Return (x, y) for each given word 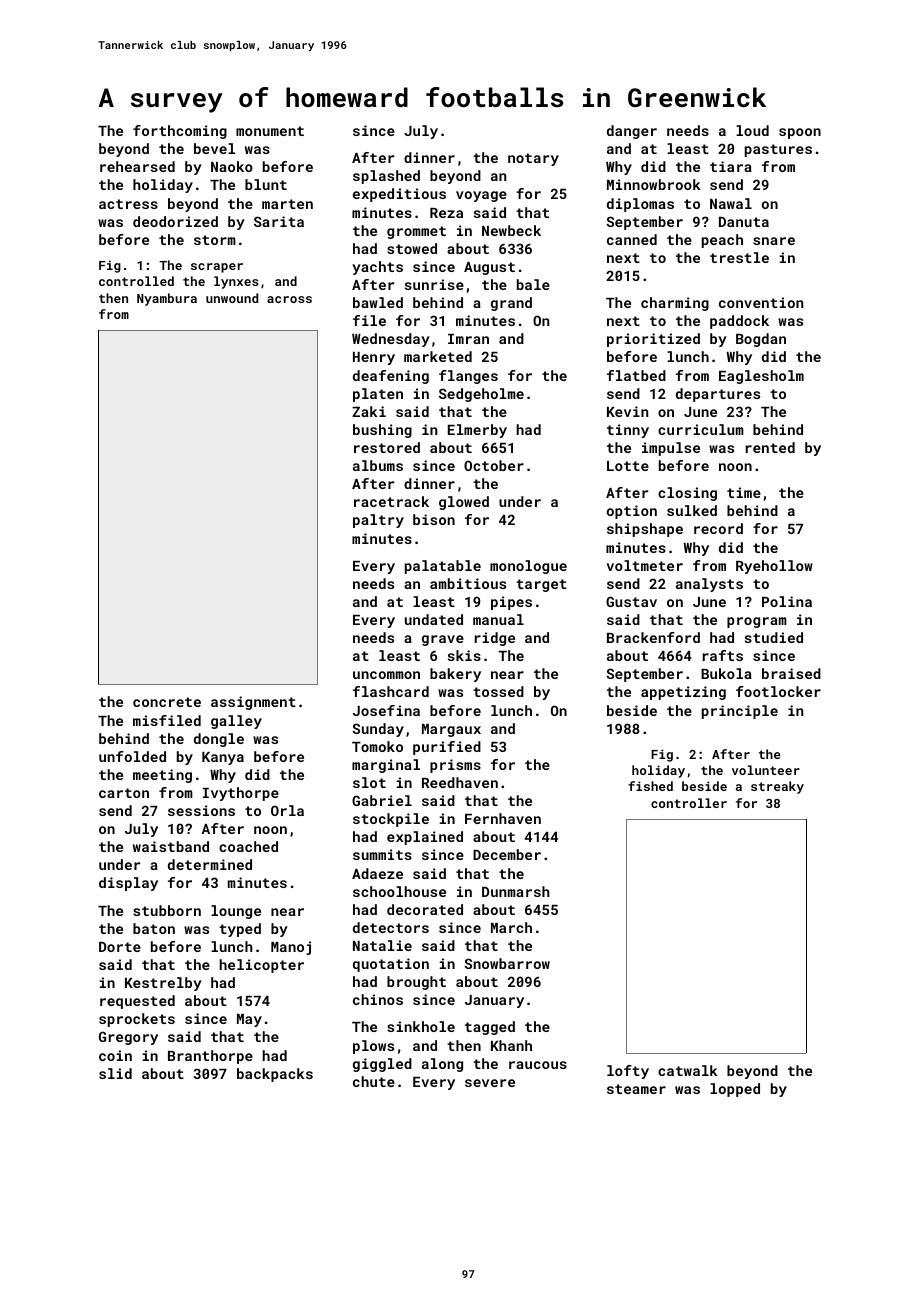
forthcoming (180, 132)
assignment (253, 703)
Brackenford (653, 637)
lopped (735, 1090)
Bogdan (761, 340)
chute (374, 1081)
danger (632, 132)
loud (752, 130)
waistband (171, 846)
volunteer (766, 770)
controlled (136, 281)
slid (115, 1073)
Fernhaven (503, 818)
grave (443, 640)
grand (511, 304)
